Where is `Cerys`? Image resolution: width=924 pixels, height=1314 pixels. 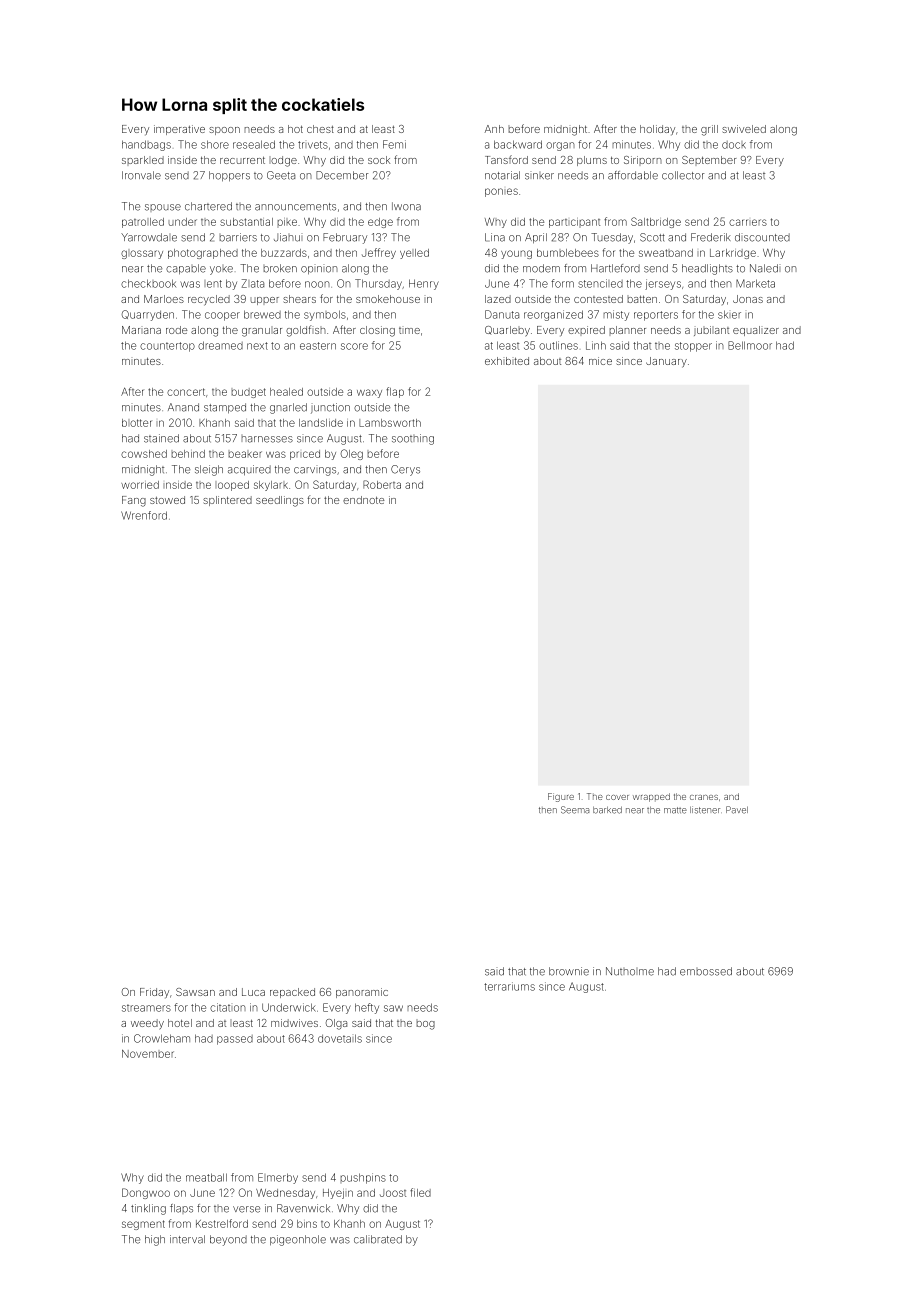
Cerys is located at coordinates (405, 470).
